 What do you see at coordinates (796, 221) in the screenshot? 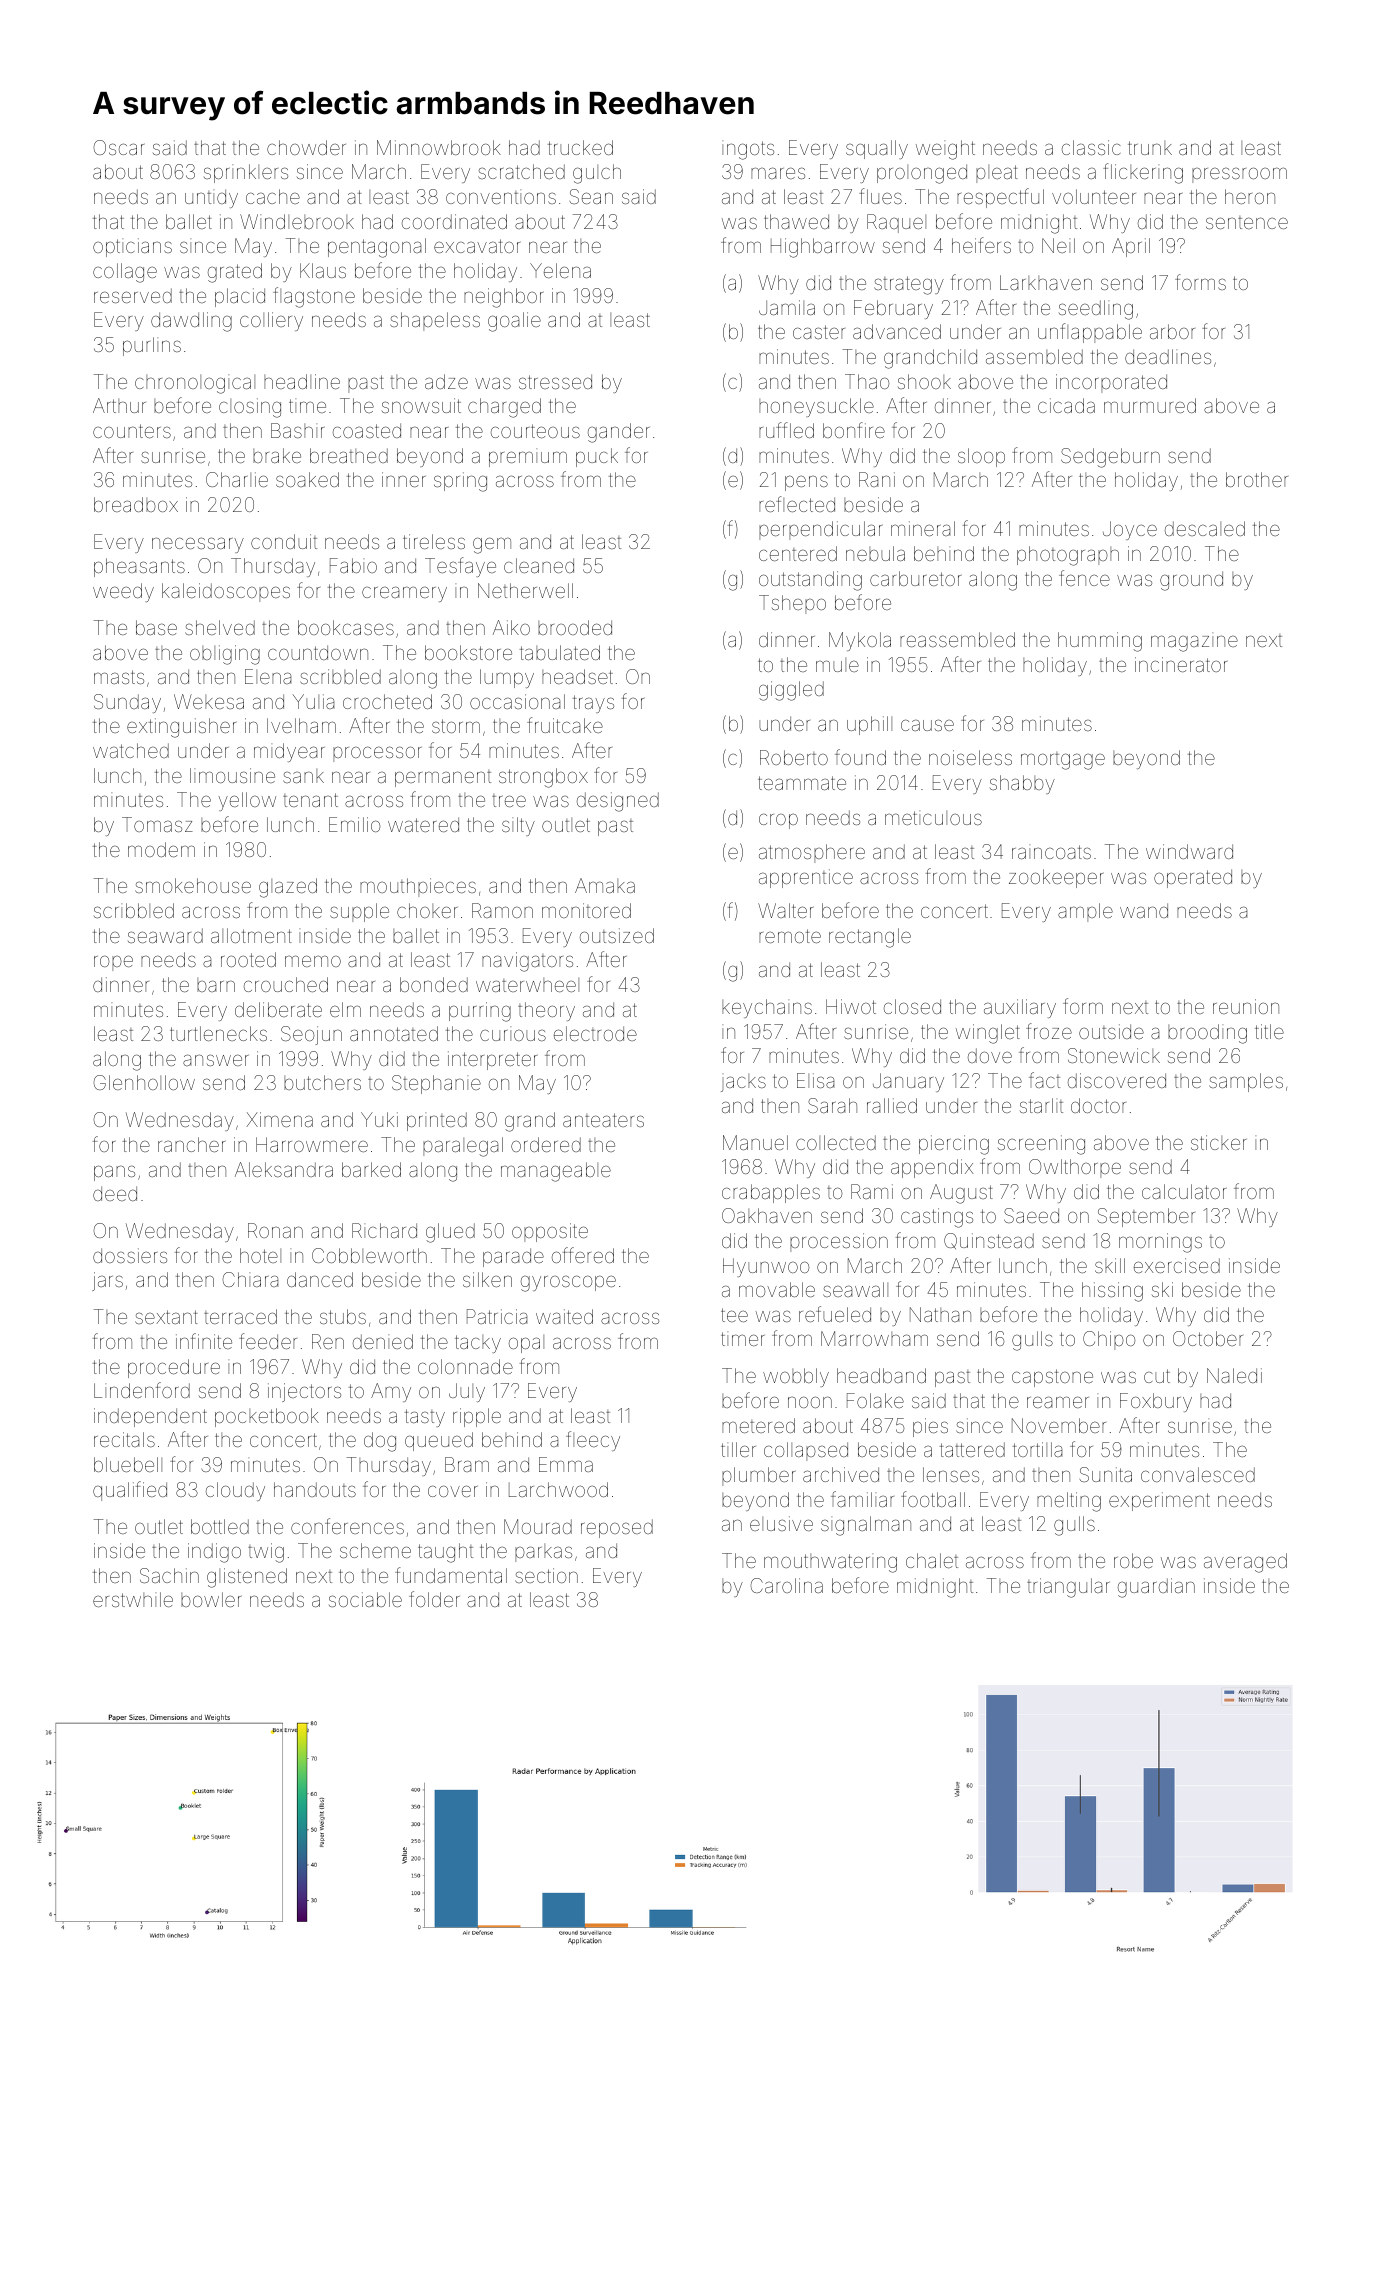
I see `thawed` at bounding box center [796, 221].
